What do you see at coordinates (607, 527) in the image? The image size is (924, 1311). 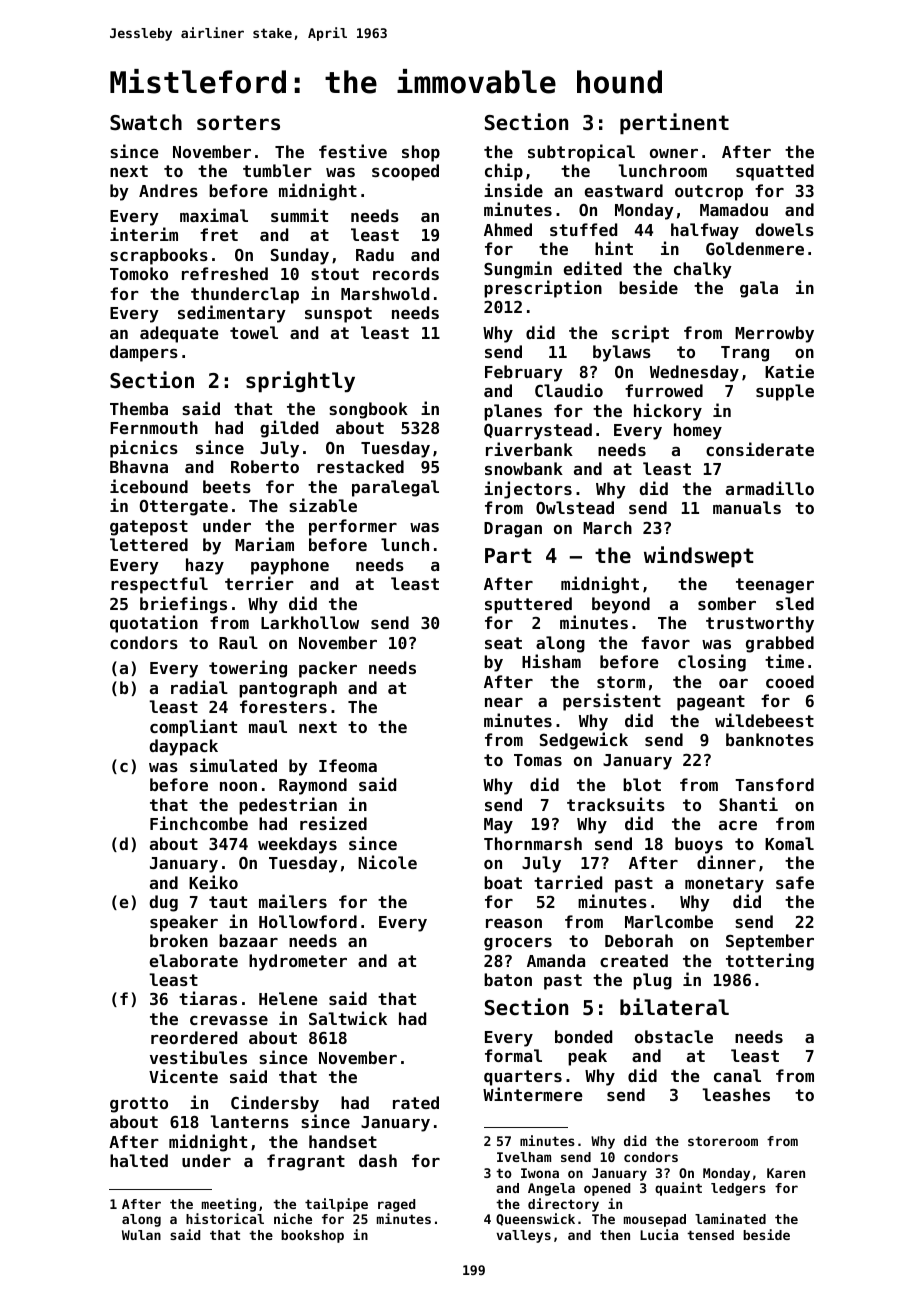 I see `March` at bounding box center [607, 527].
